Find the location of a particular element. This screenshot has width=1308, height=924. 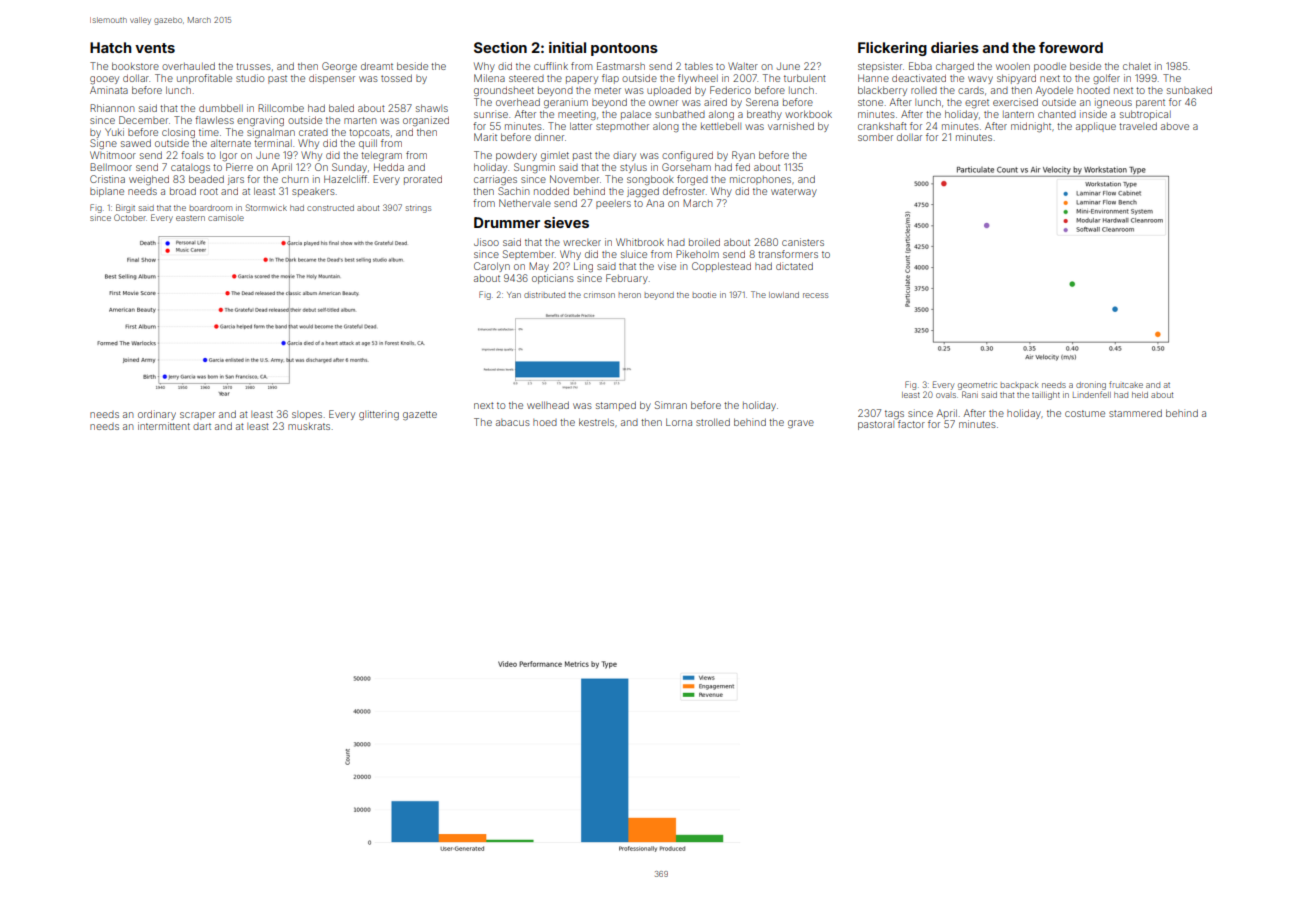

meter is located at coordinates (608, 90).
